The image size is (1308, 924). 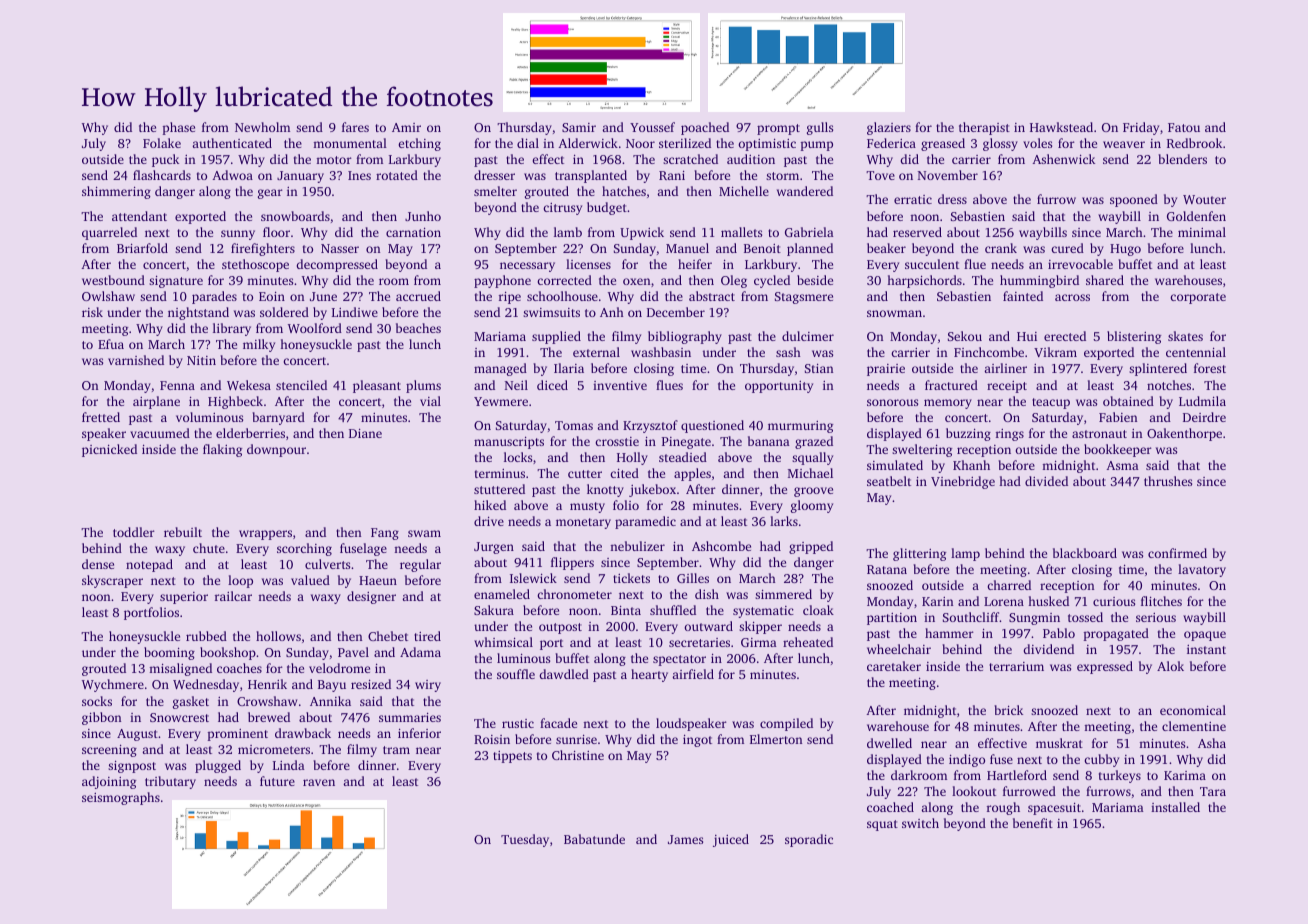 What do you see at coordinates (1184, 127) in the screenshot?
I see `Fatou` at bounding box center [1184, 127].
